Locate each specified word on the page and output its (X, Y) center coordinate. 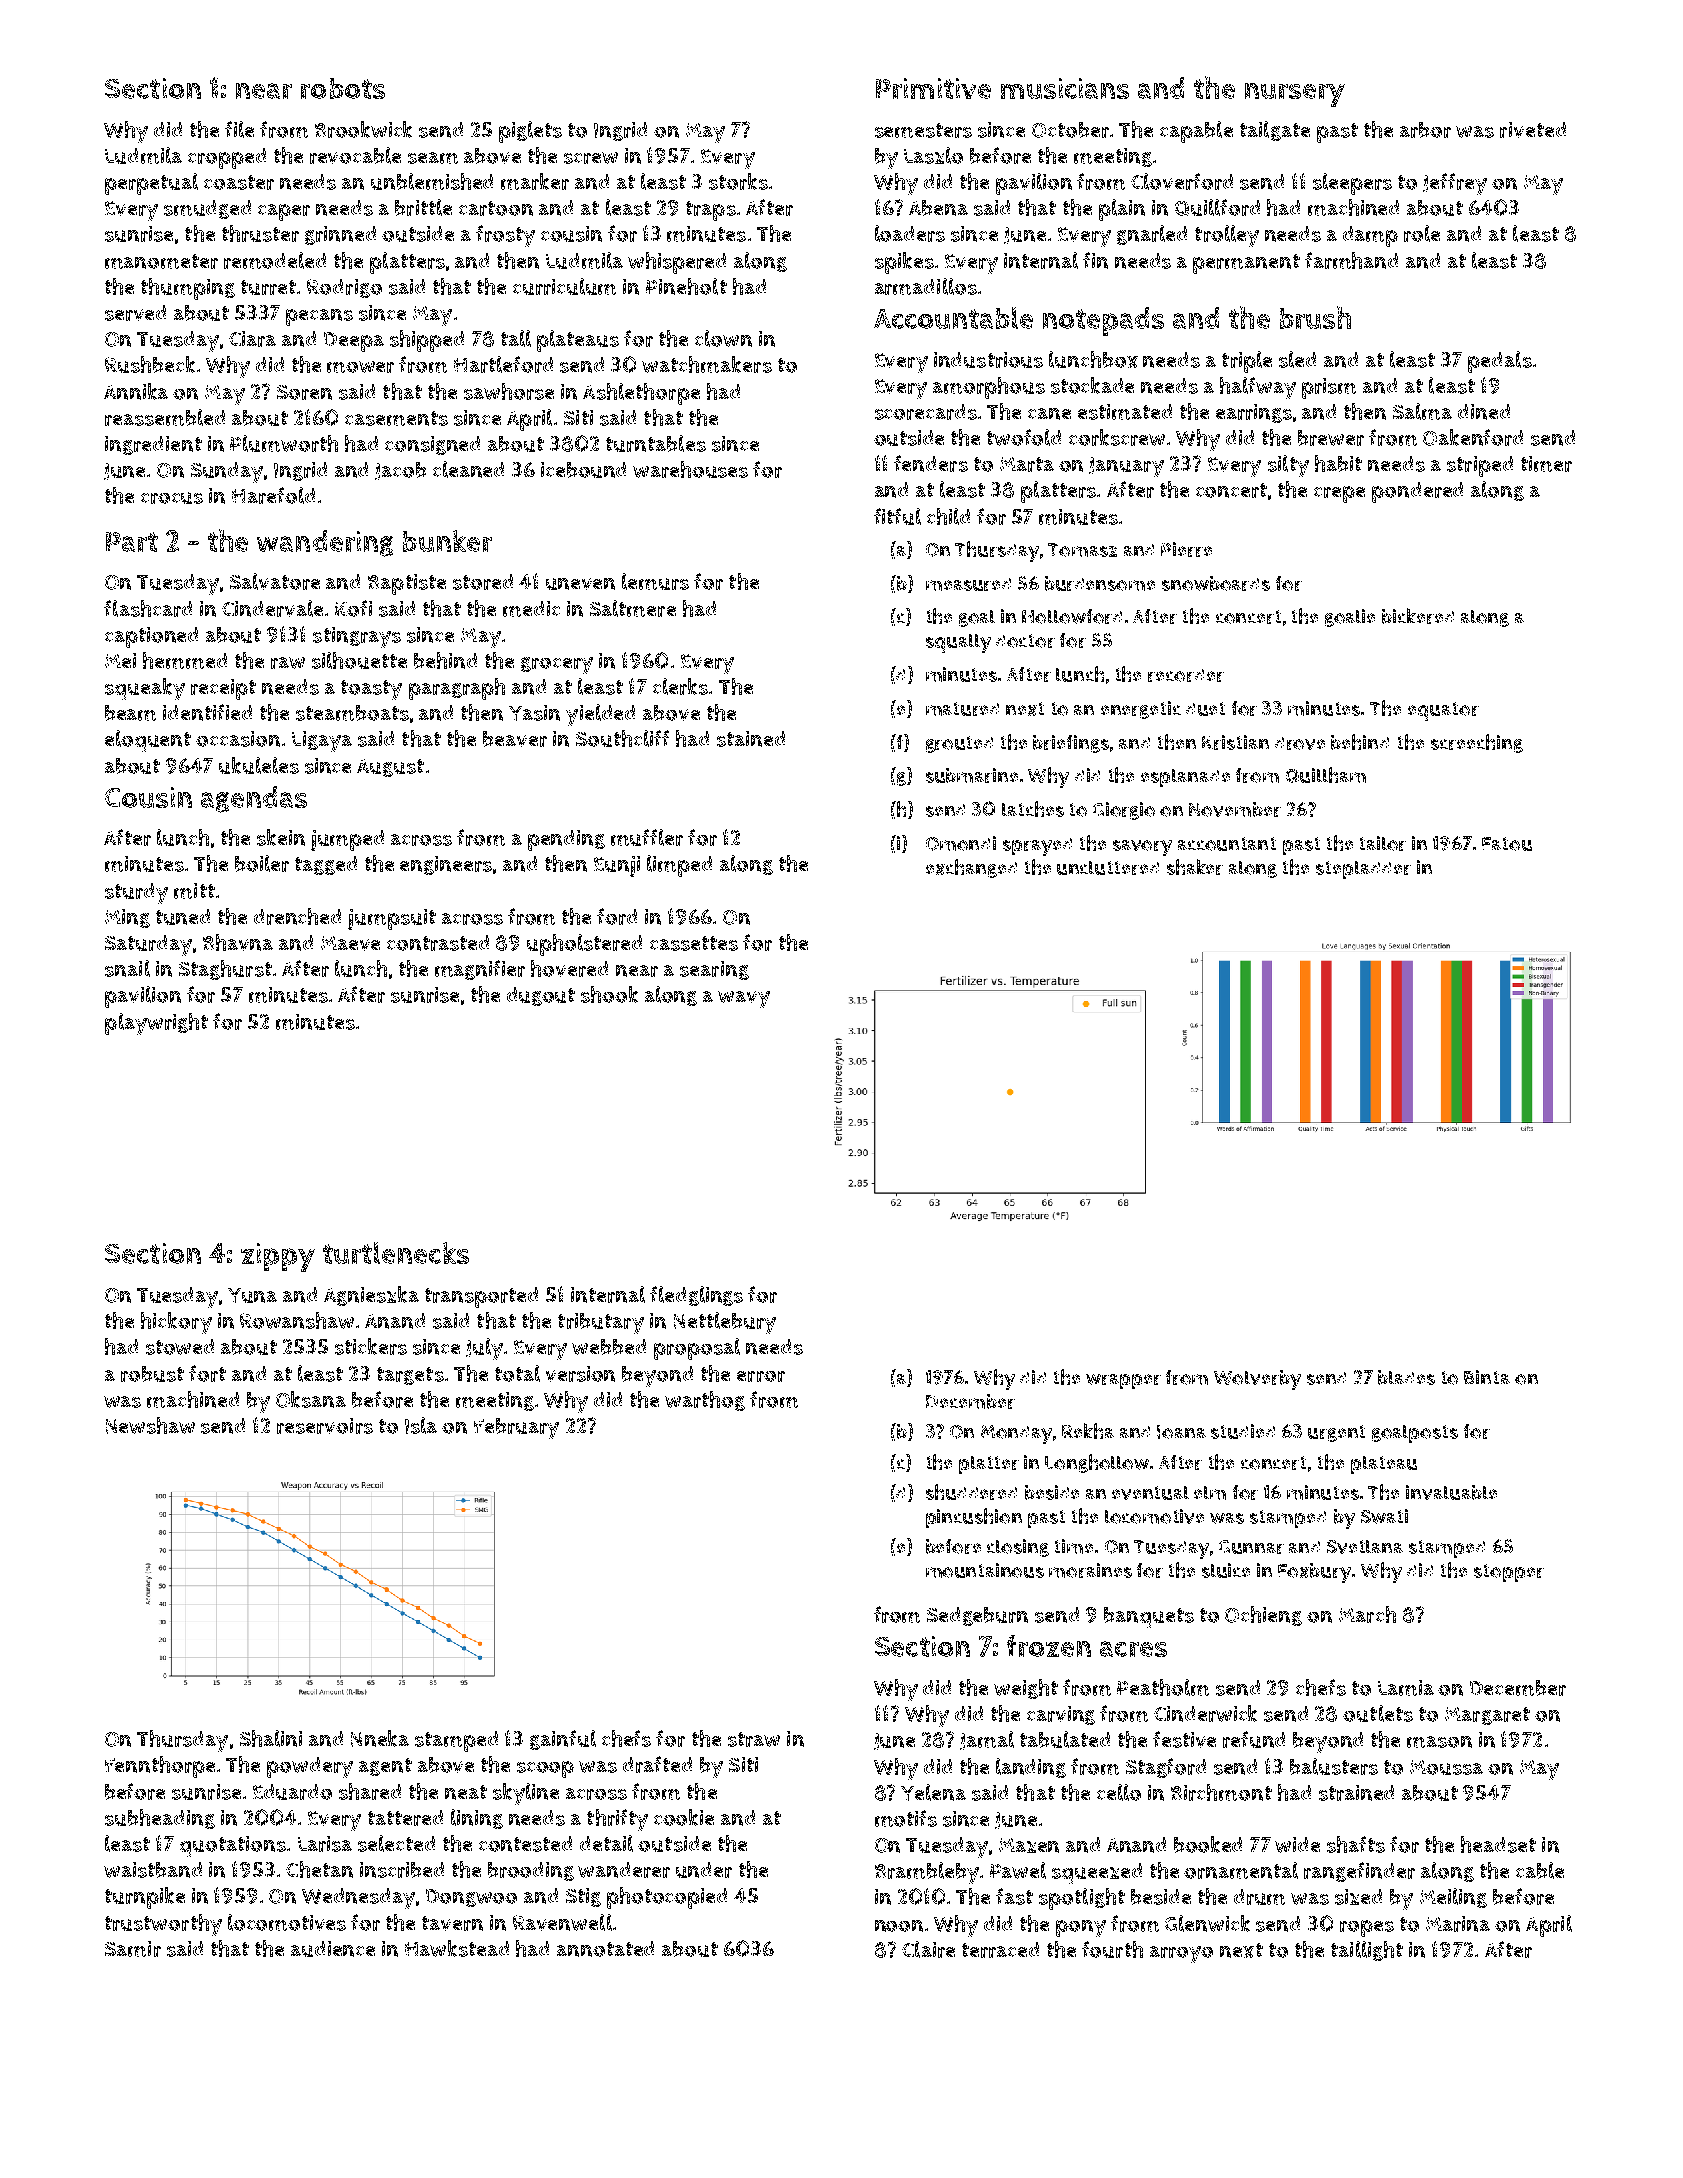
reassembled (165, 417)
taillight (1367, 1951)
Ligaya (322, 741)
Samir (133, 1949)
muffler (647, 837)
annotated (605, 1949)
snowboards (1216, 583)
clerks (680, 686)
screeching (1477, 743)
